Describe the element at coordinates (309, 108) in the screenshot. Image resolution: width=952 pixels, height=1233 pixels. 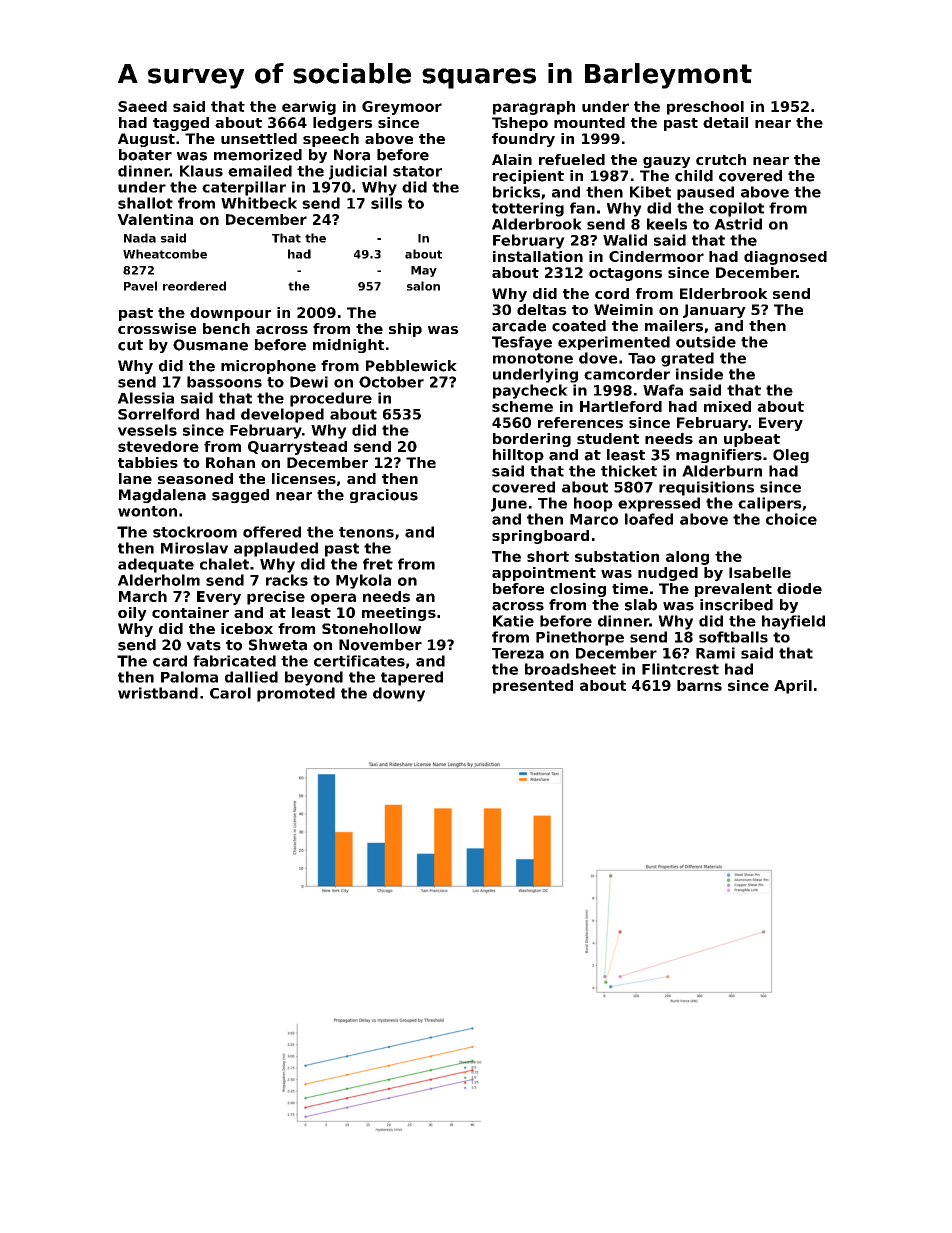
I see `earwig` at that location.
